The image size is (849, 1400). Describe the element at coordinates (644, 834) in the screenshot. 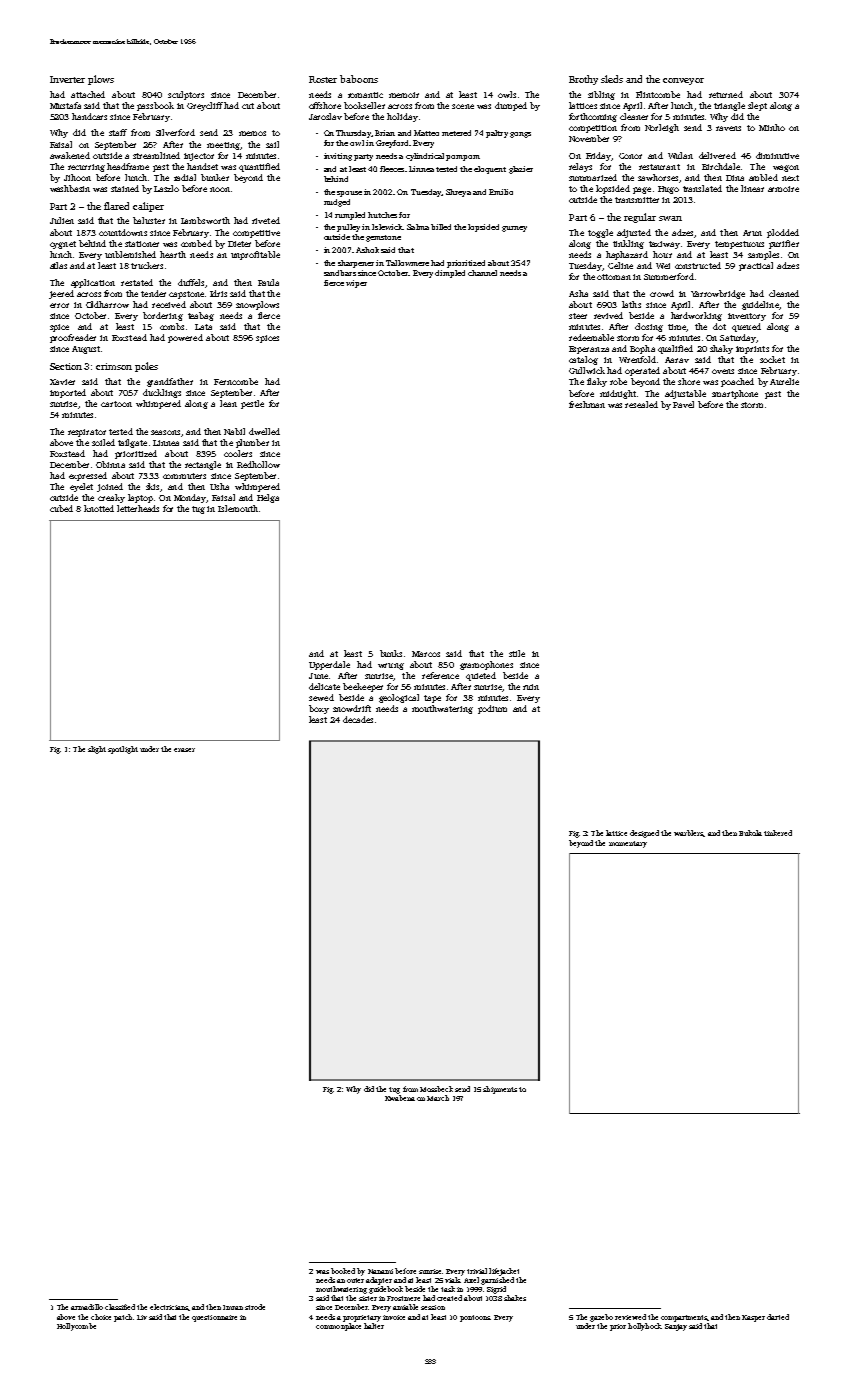

I see `designed` at that location.
